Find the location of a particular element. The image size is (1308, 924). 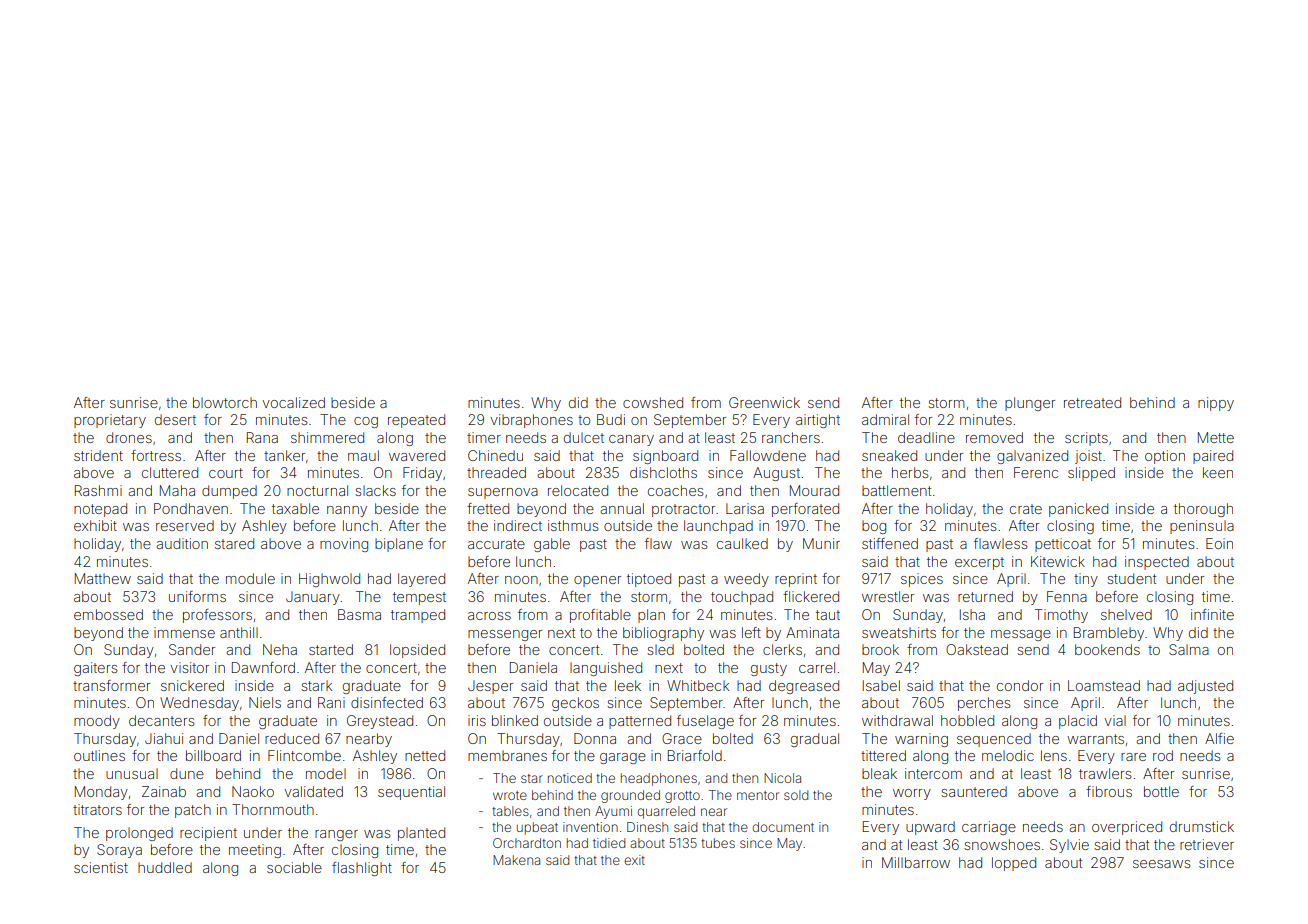

notepad is located at coordinates (100, 510).
